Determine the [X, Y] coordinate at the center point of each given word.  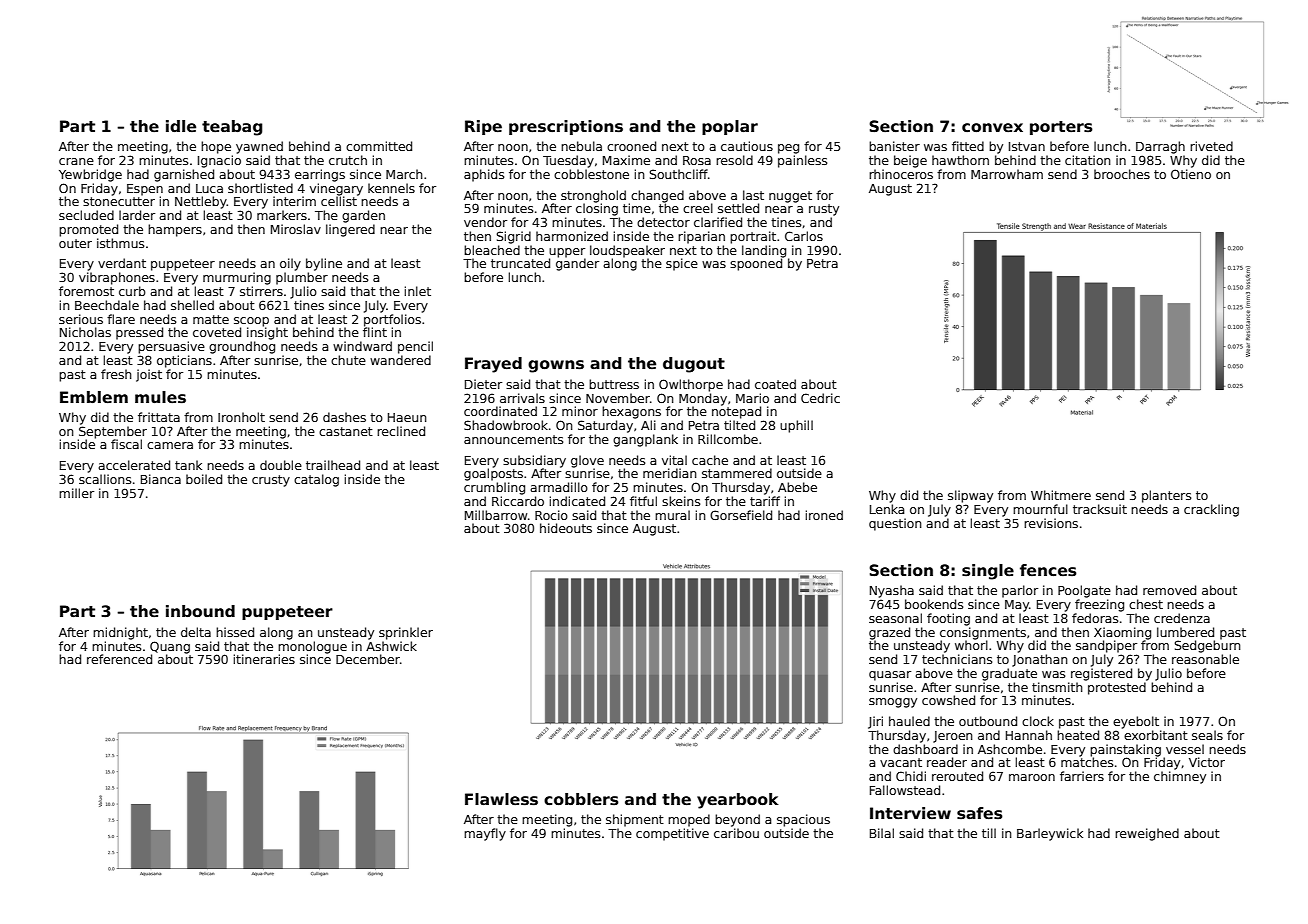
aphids [484, 175]
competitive [672, 834]
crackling [1211, 510]
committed [379, 146]
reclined [401, 431]
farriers [1082, 776]
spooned [756, 264]
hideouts [566, 528]
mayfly [485, 834]
